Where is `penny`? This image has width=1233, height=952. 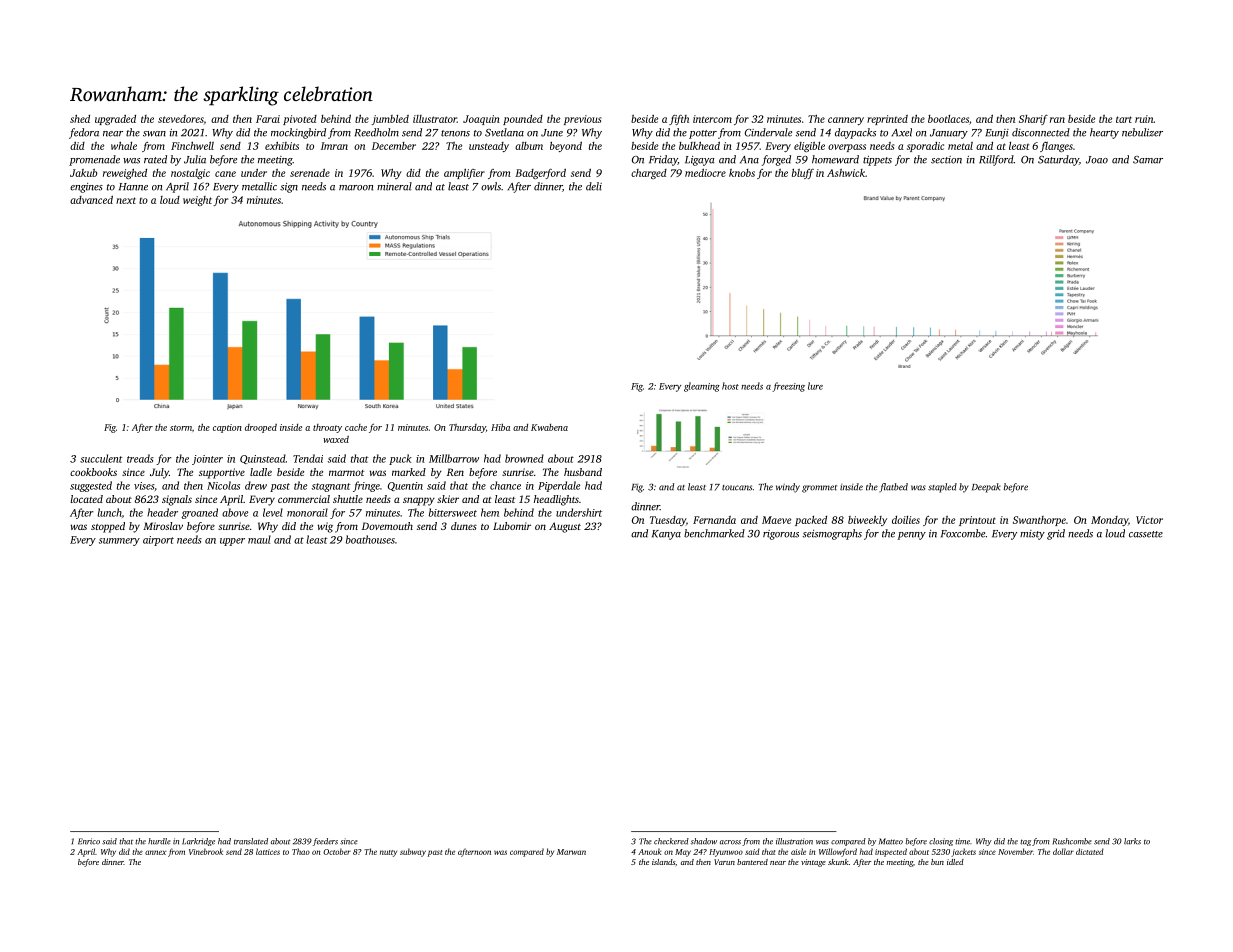 penny is located at coordinates (912, 536).
